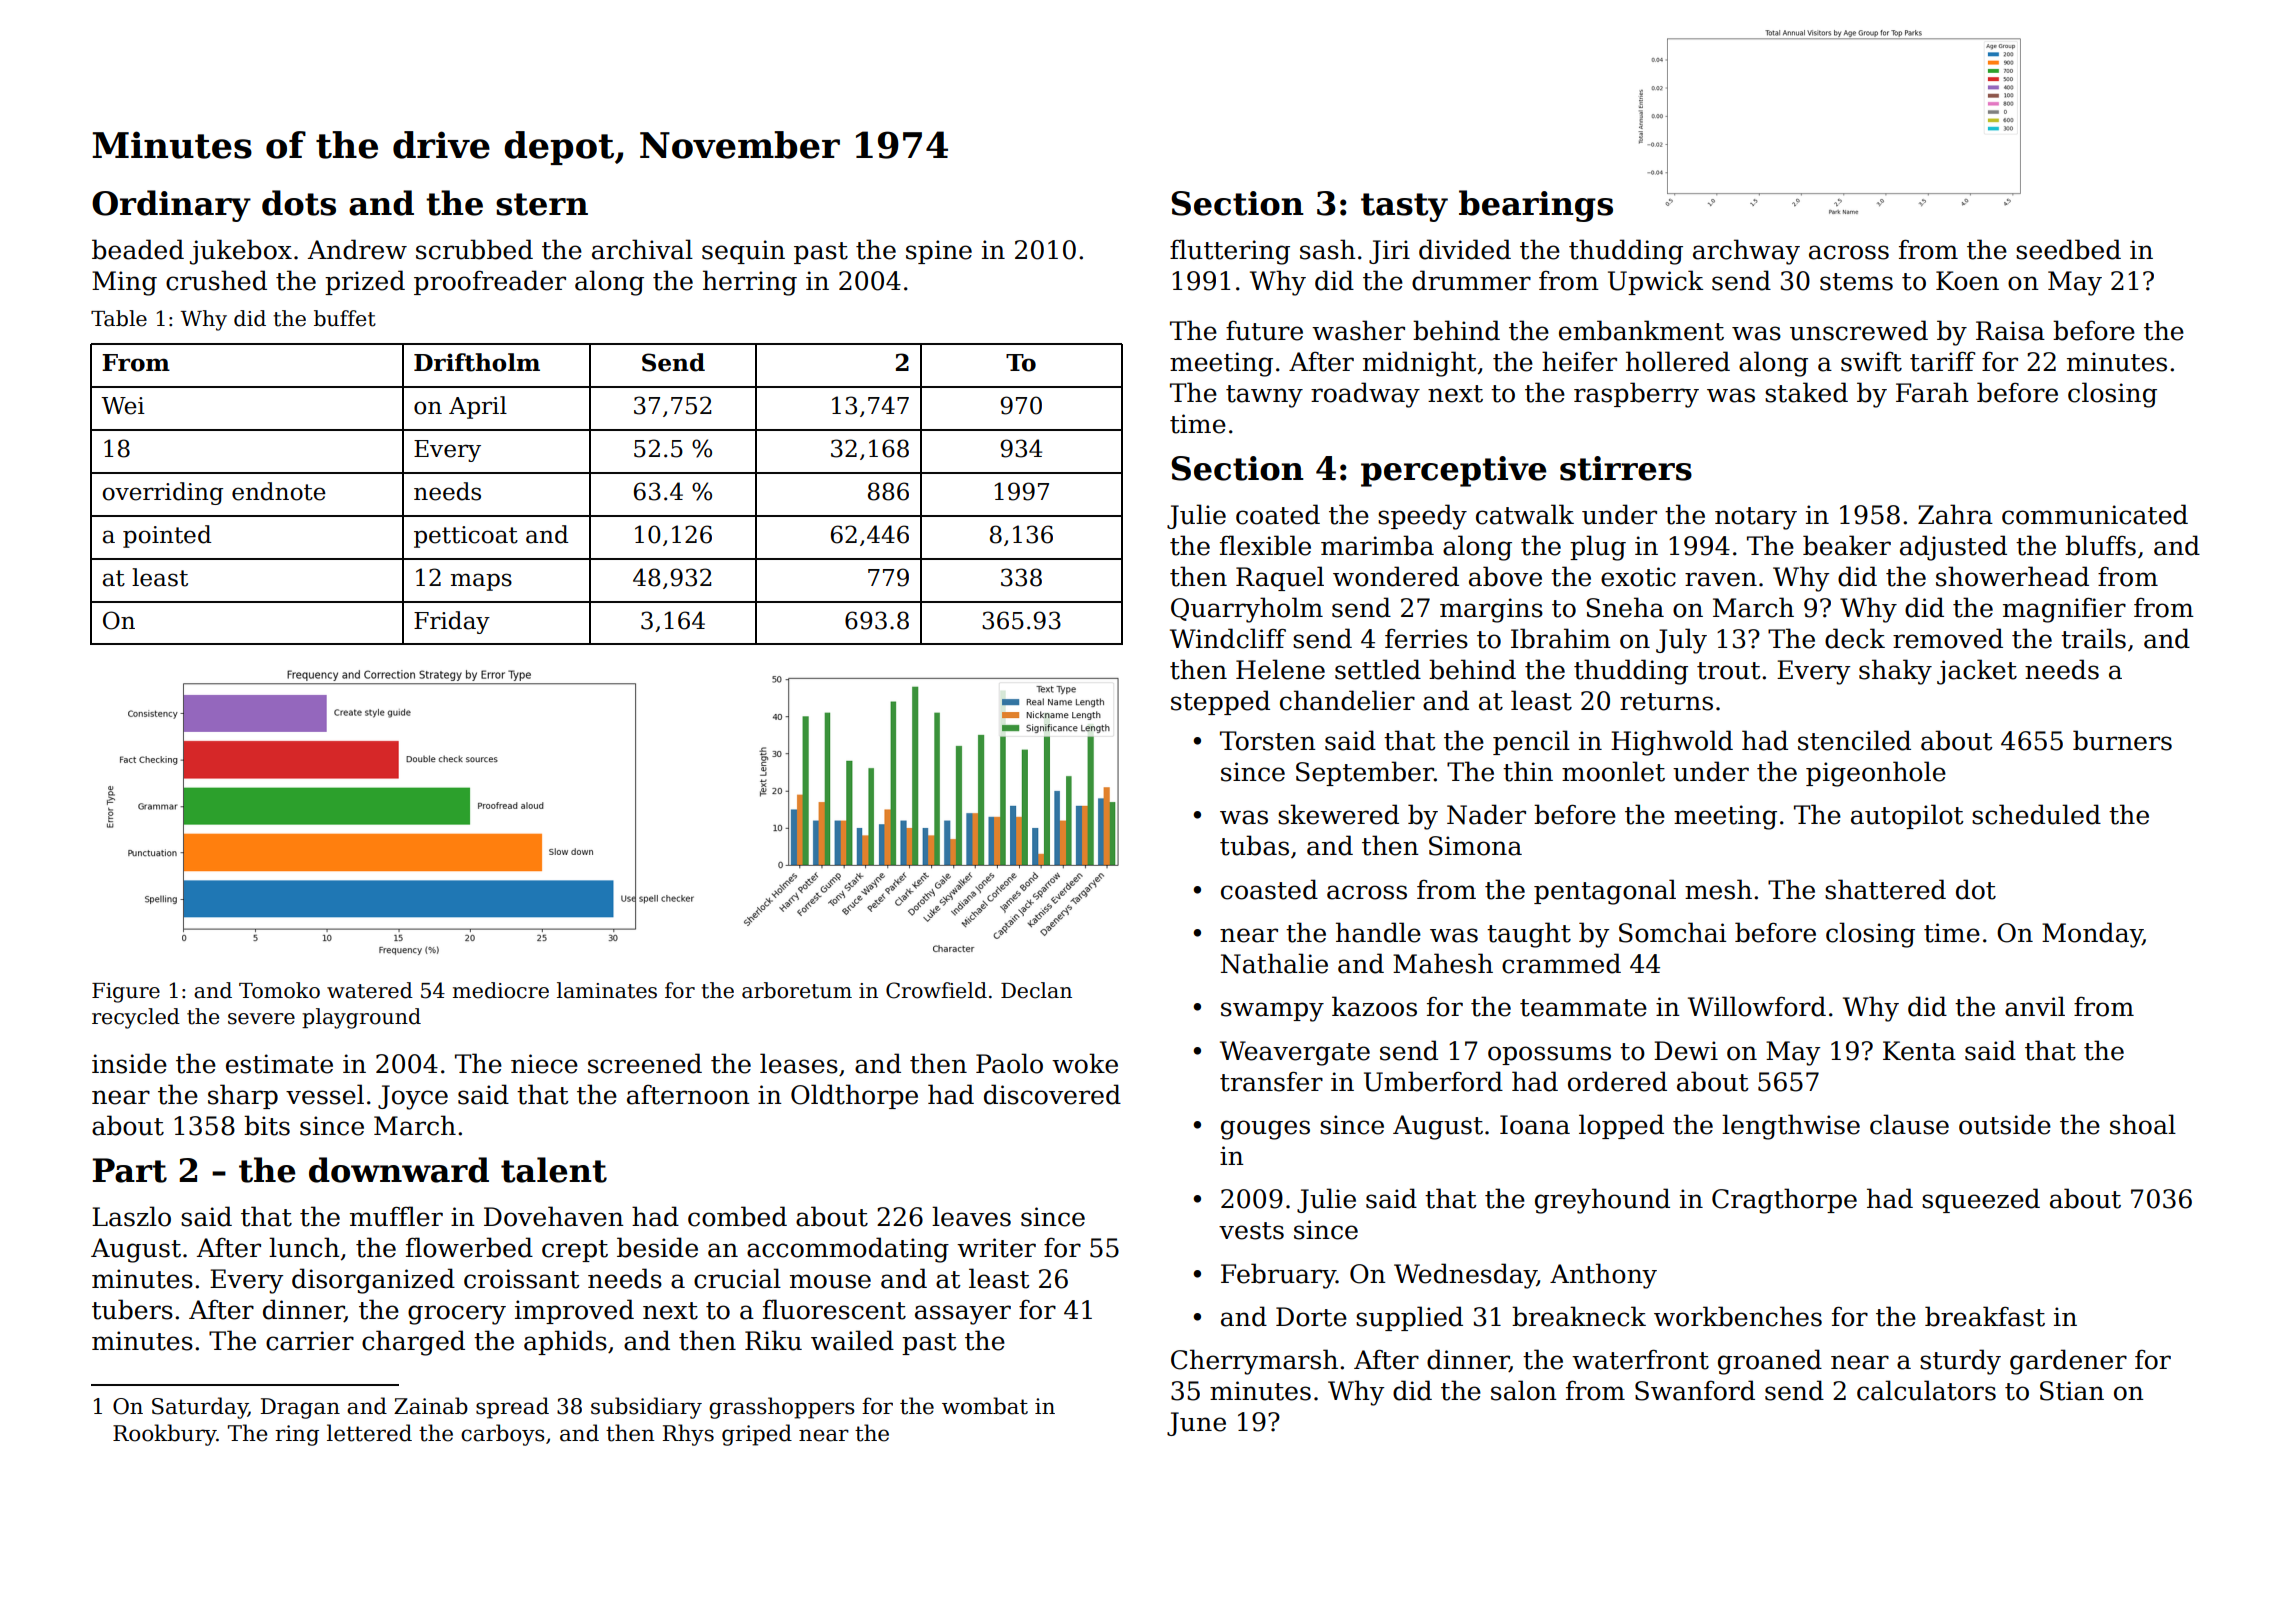 The width and height of the page is (2292, 1620). Describe the element at coordinates (132, 1309) in the page. I see `tubers` at that location.
